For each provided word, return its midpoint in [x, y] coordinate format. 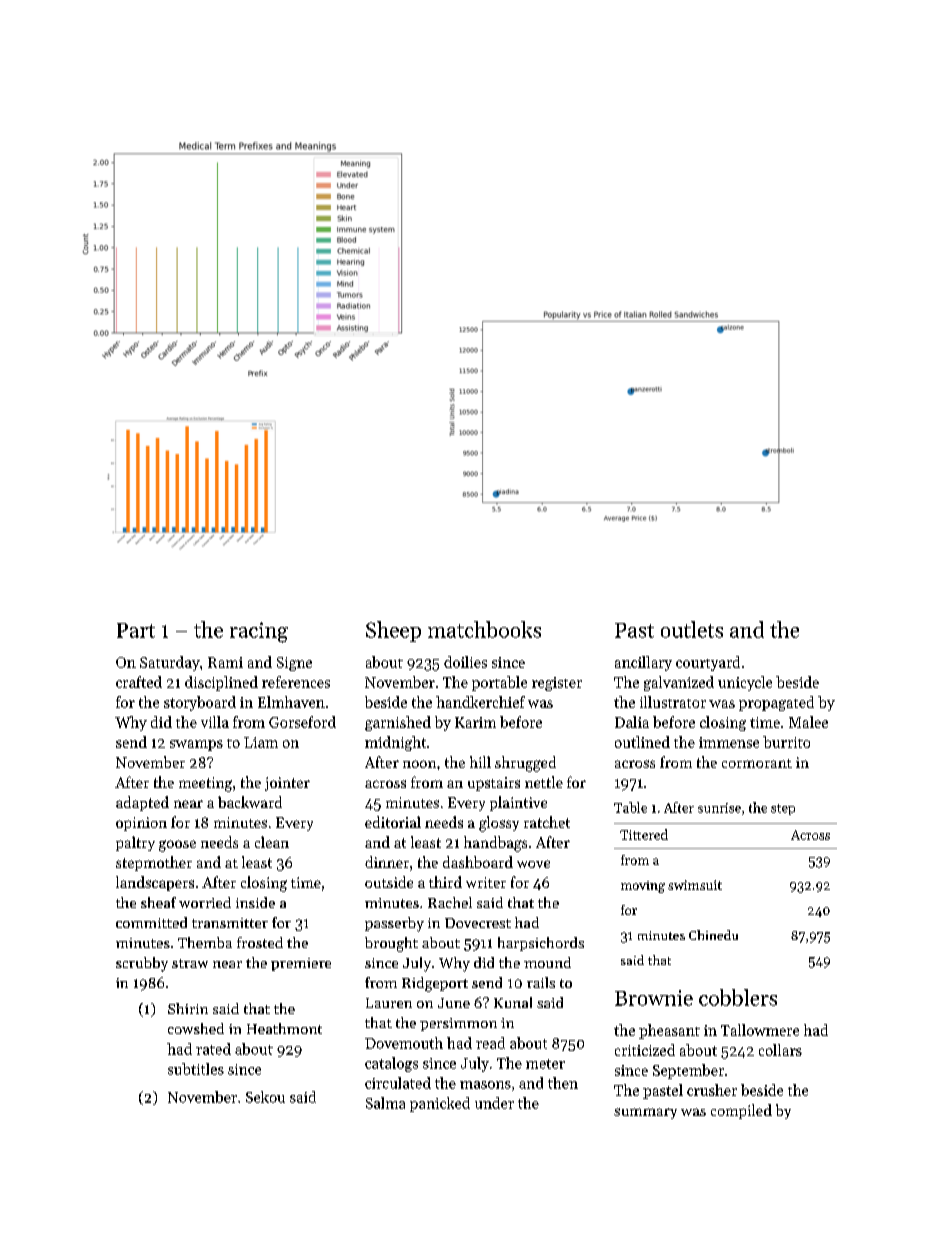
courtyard [708, 663]
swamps [196, 745]
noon [419, 764]
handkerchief [480, 702]
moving [643, 887]
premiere [301, 964]
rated [213, 1049]
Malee [808, 722]
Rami [225, 662]
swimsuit [695, 885]
